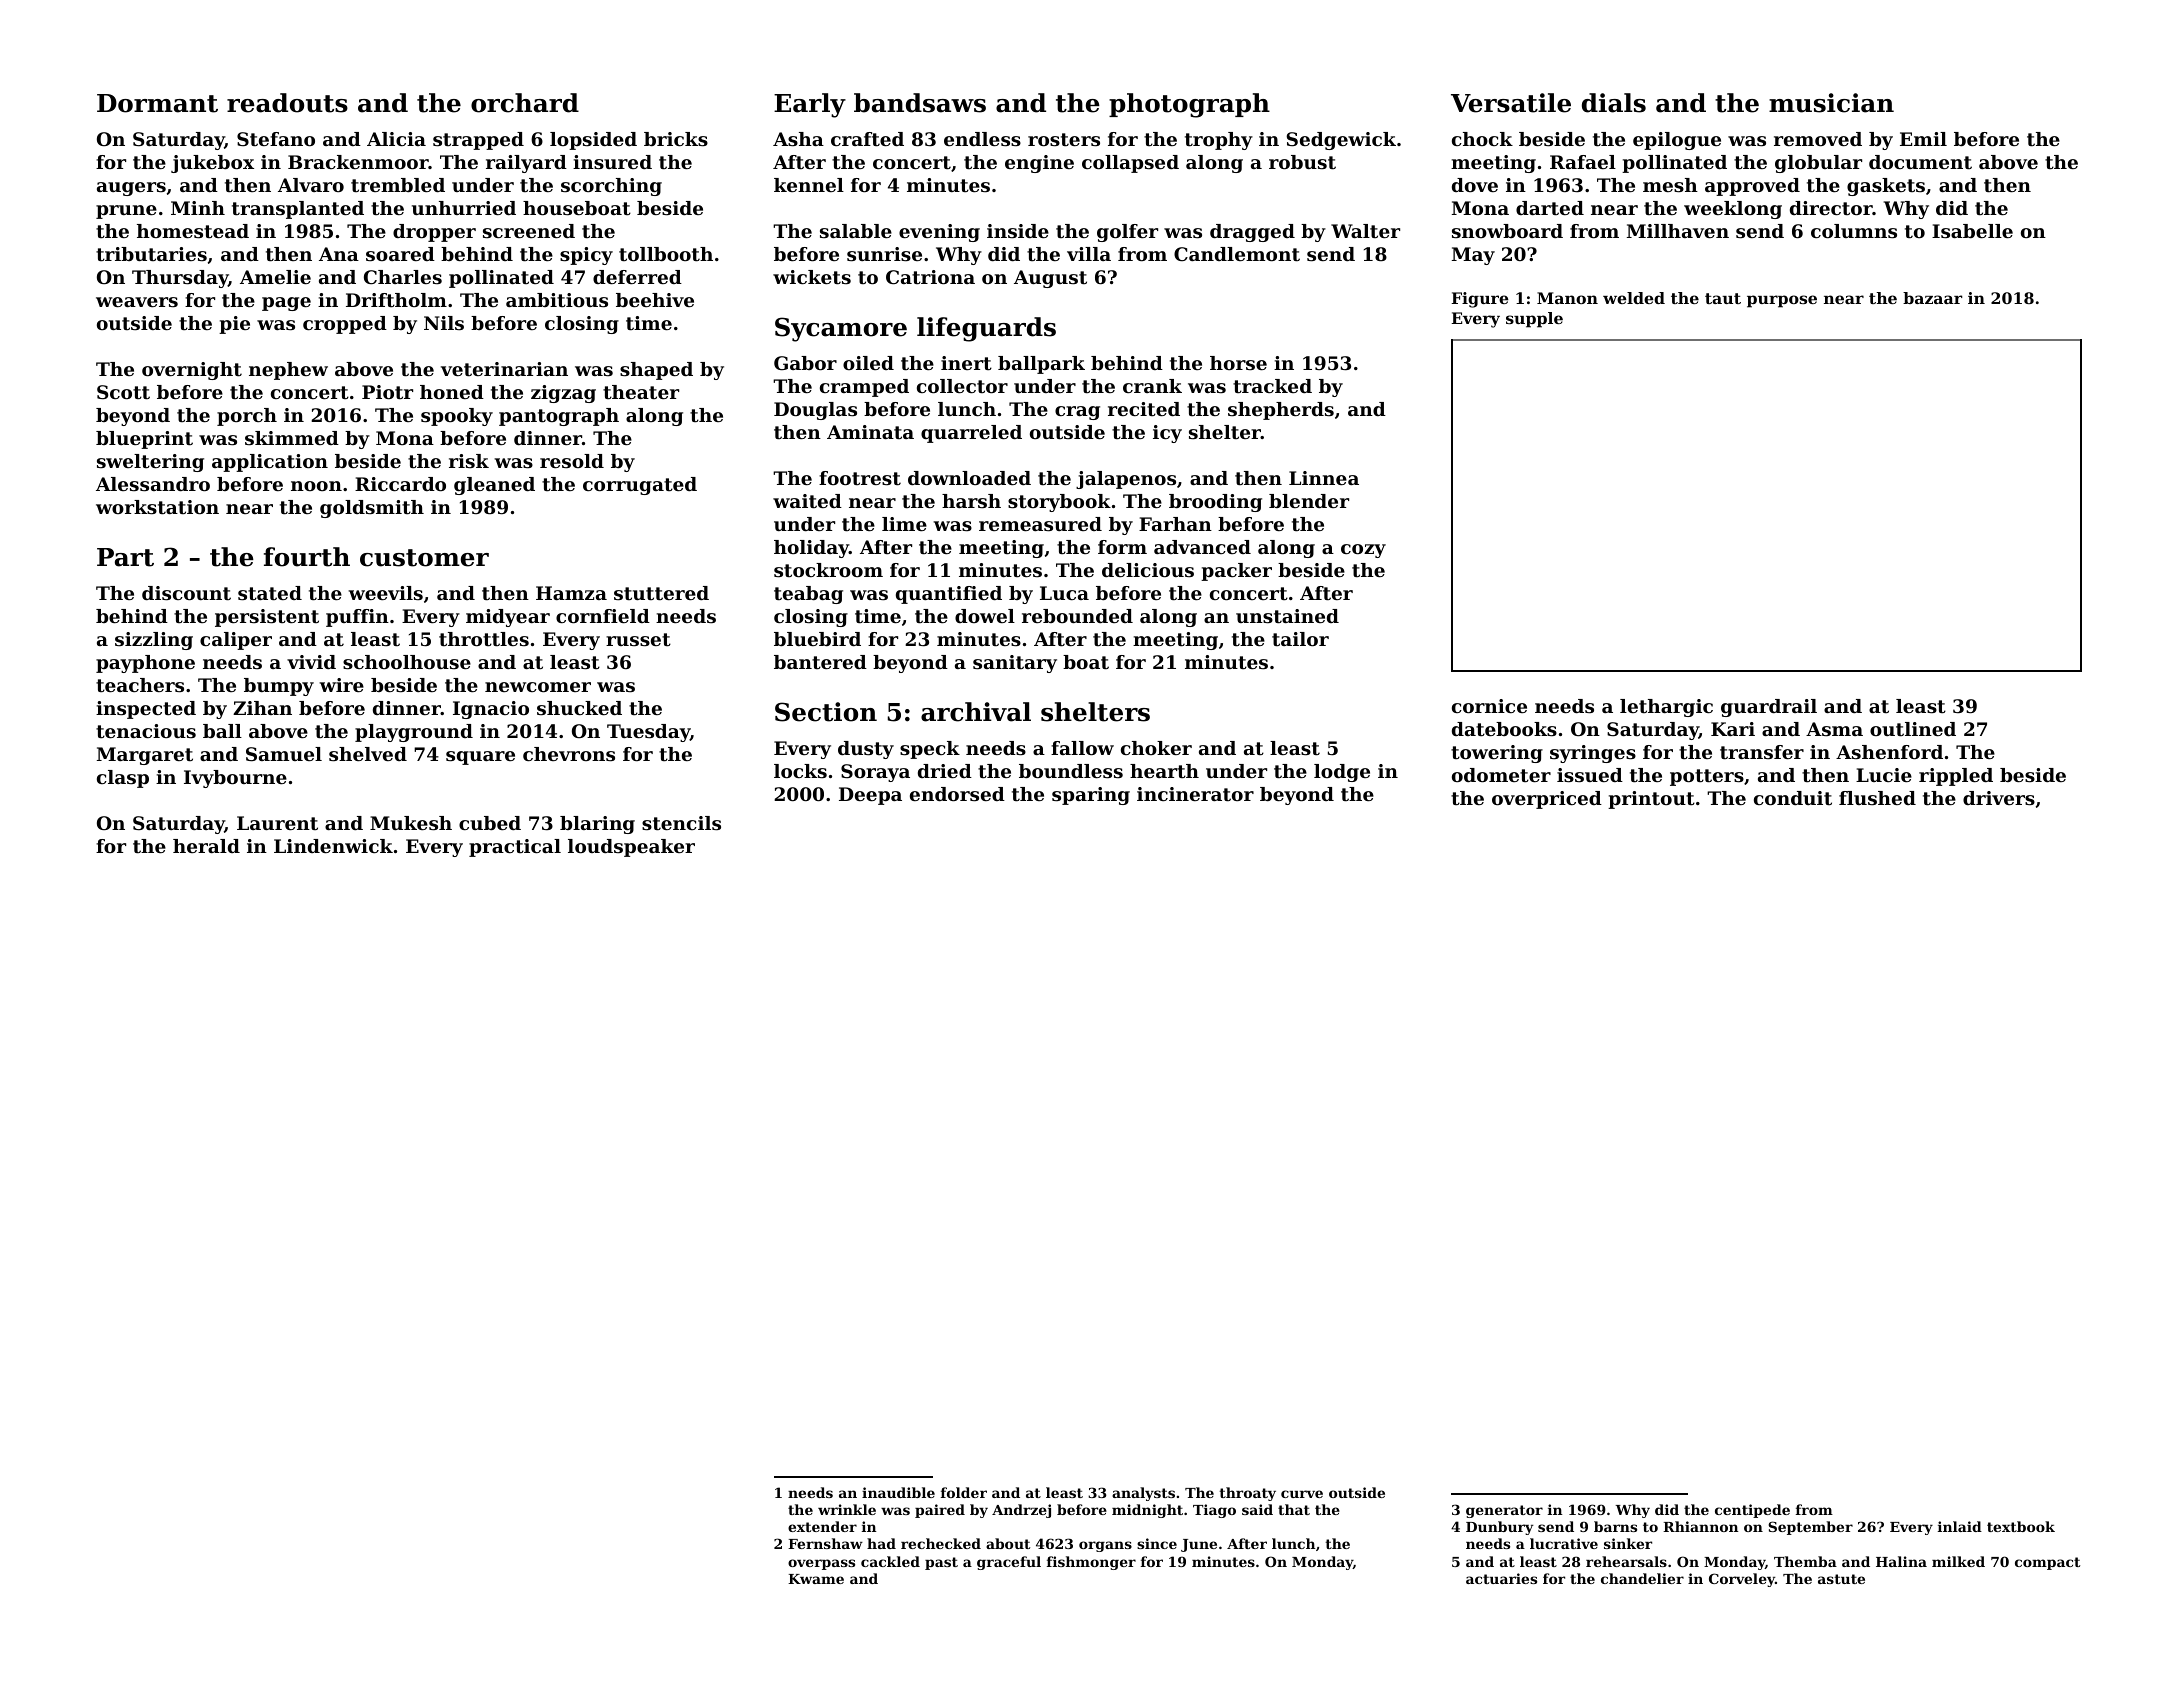 The width and height of the screenshot is (2178, 1683). I want to click on incinerator, so click(1195, 794).
